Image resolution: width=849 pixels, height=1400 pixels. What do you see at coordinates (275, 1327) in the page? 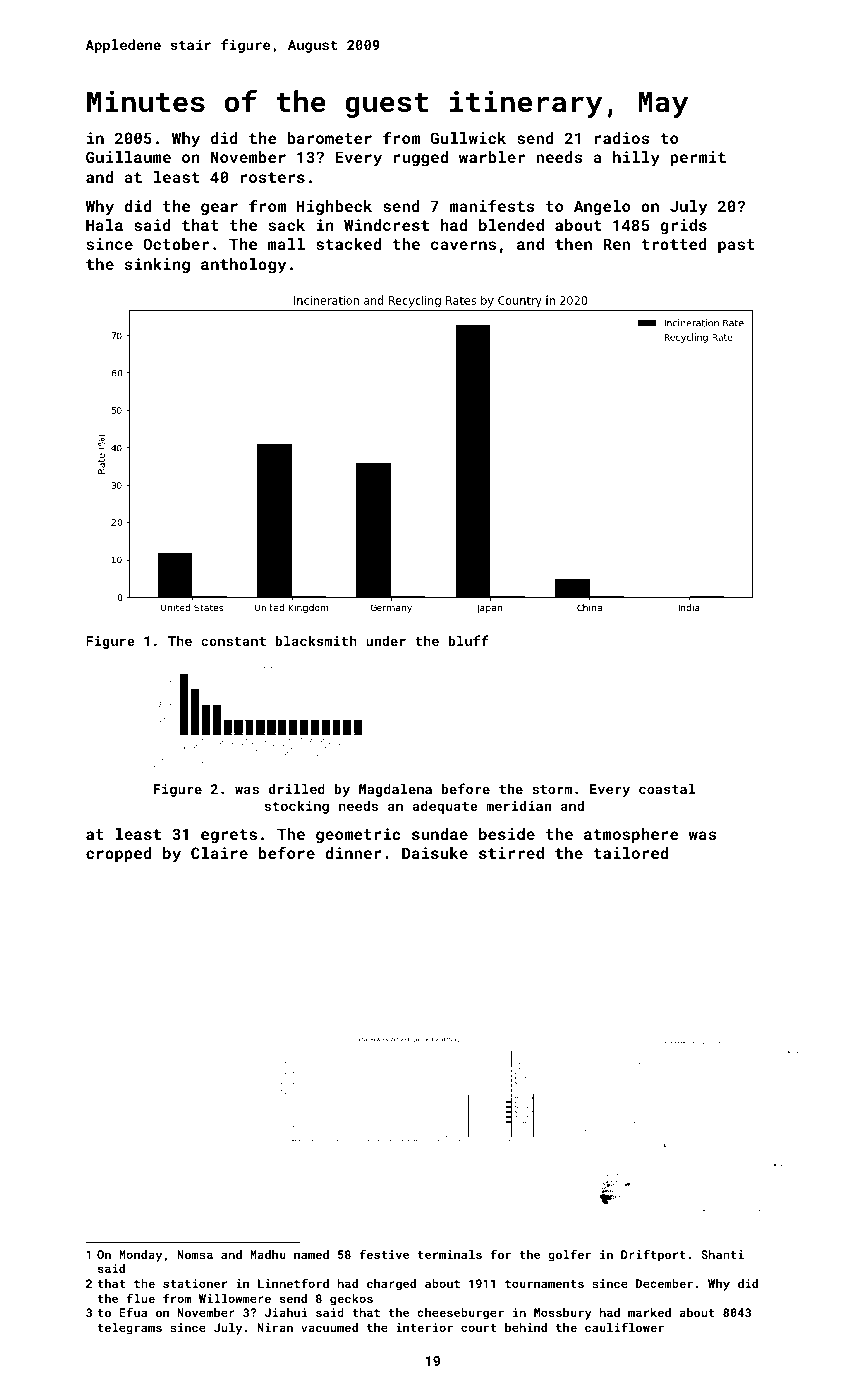
I see `Niran` at bounding box center [275, 1327].
